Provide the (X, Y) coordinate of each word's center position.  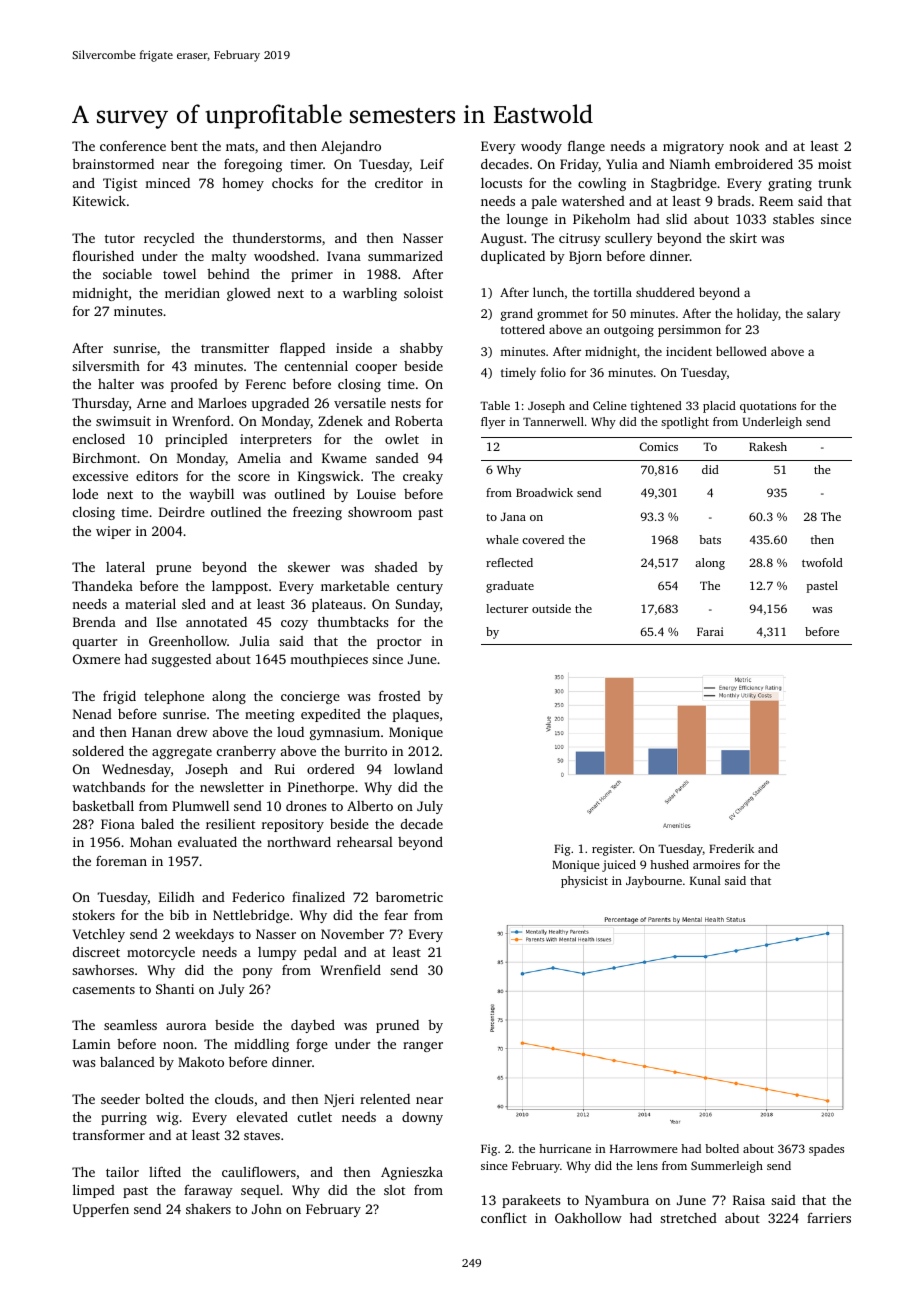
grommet (562, 315)
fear (396, 915)
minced (167, 183)
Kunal (705, 880)
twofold (822, 562)
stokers (93, 915)
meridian (192, 293)
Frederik (731, 848)
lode (85, 493)
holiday (758, 314)
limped (94, 1191)
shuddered (665, 292)
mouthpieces (329, 660)
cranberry (246, 752)
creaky (423, 477)
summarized (405, 256)
